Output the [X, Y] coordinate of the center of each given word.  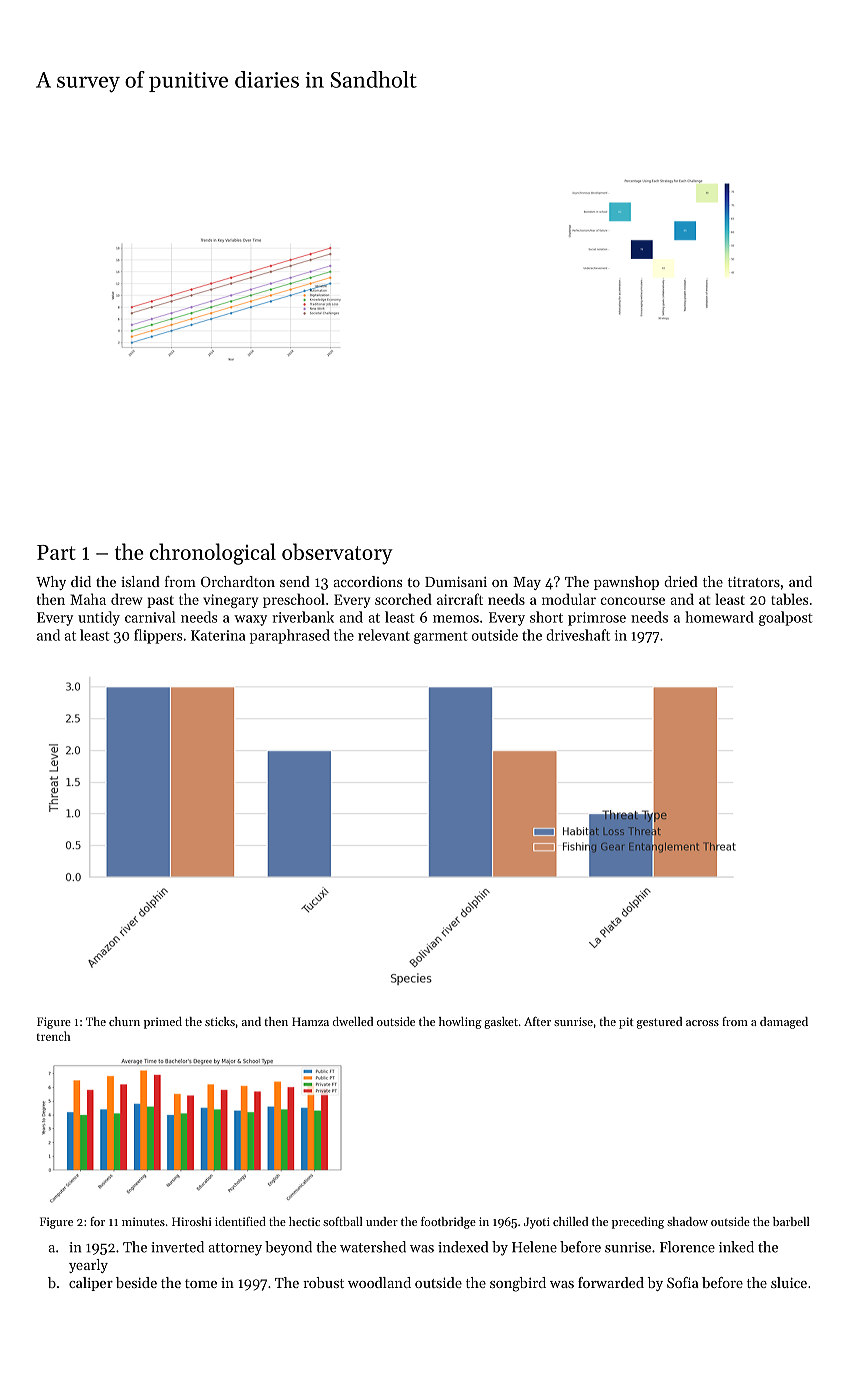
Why [51, 583]
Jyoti [537, 1223]
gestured [659, 1023]
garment [441, 638]
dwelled [353, 1021]
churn [124, 1021]
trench [54, 1036]
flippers [158, 636]
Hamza [310, 1021]
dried [681, 581]
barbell [791, 1221]
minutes [143, 1221]
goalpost [786, 618]
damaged [784, 1023]
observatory [337, 554]
